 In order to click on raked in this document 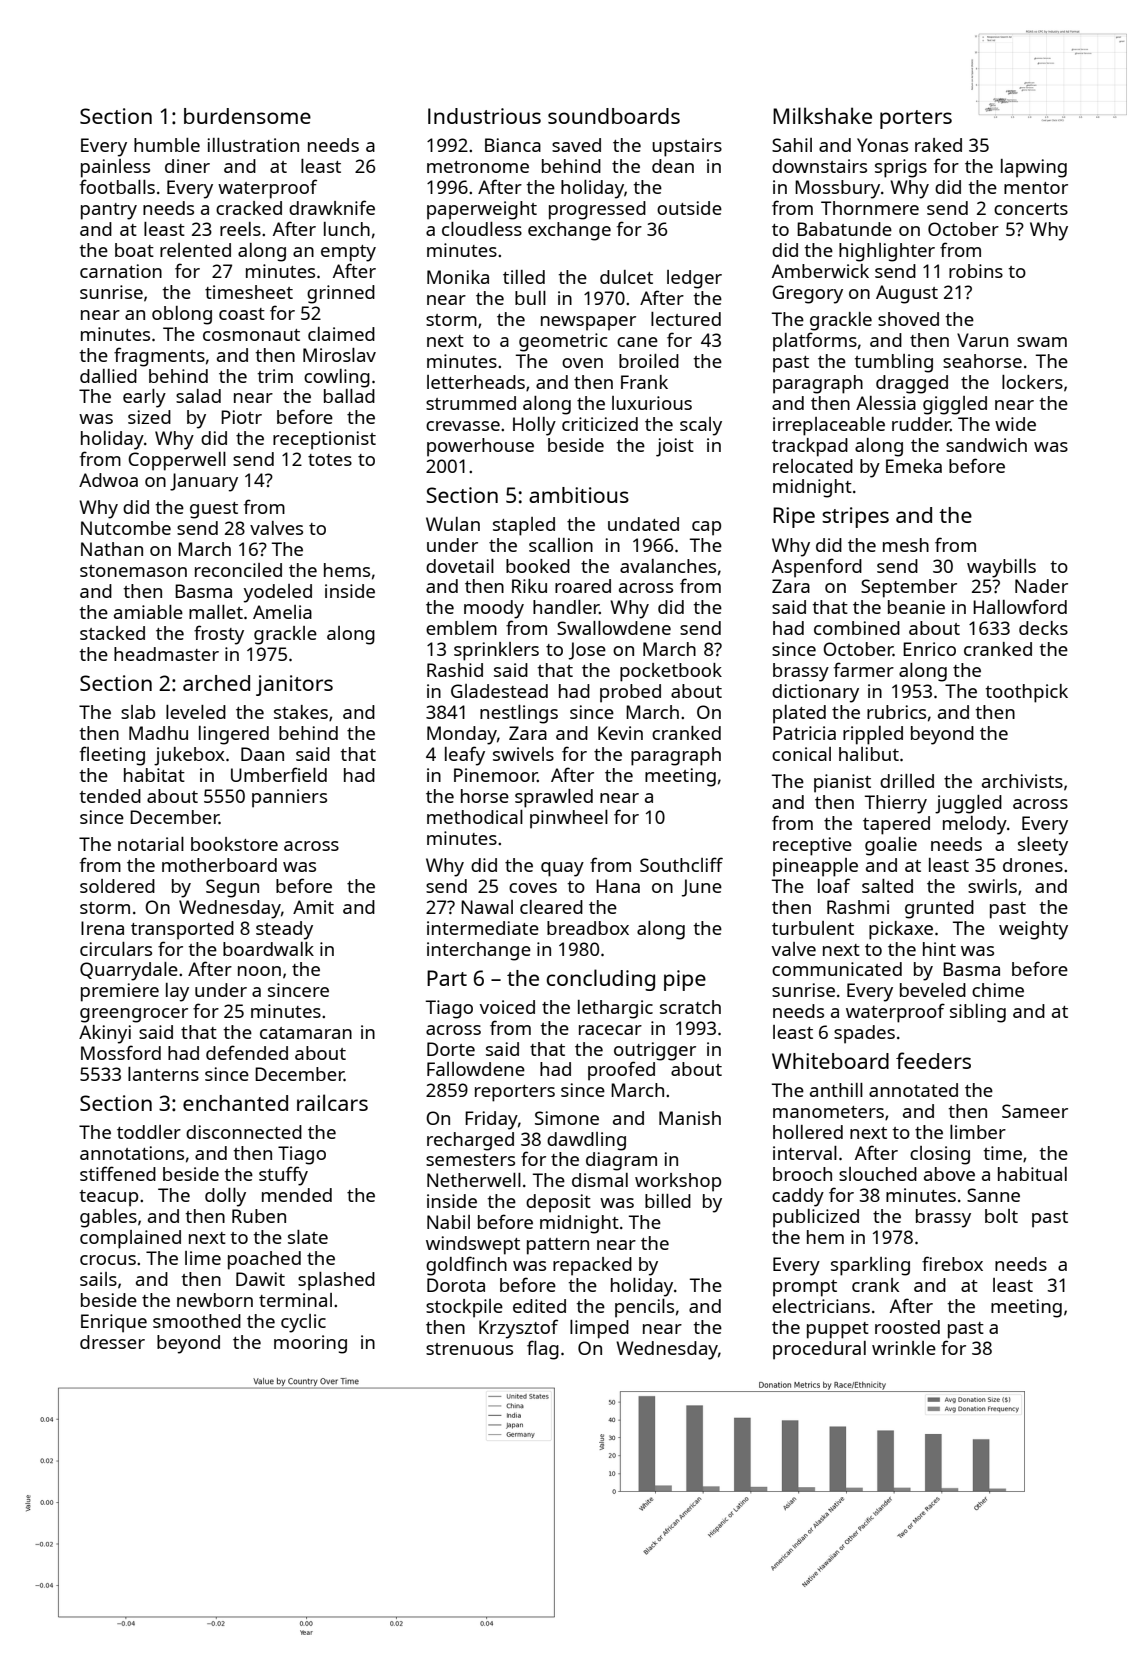, I will do `click(938, 145)`.
